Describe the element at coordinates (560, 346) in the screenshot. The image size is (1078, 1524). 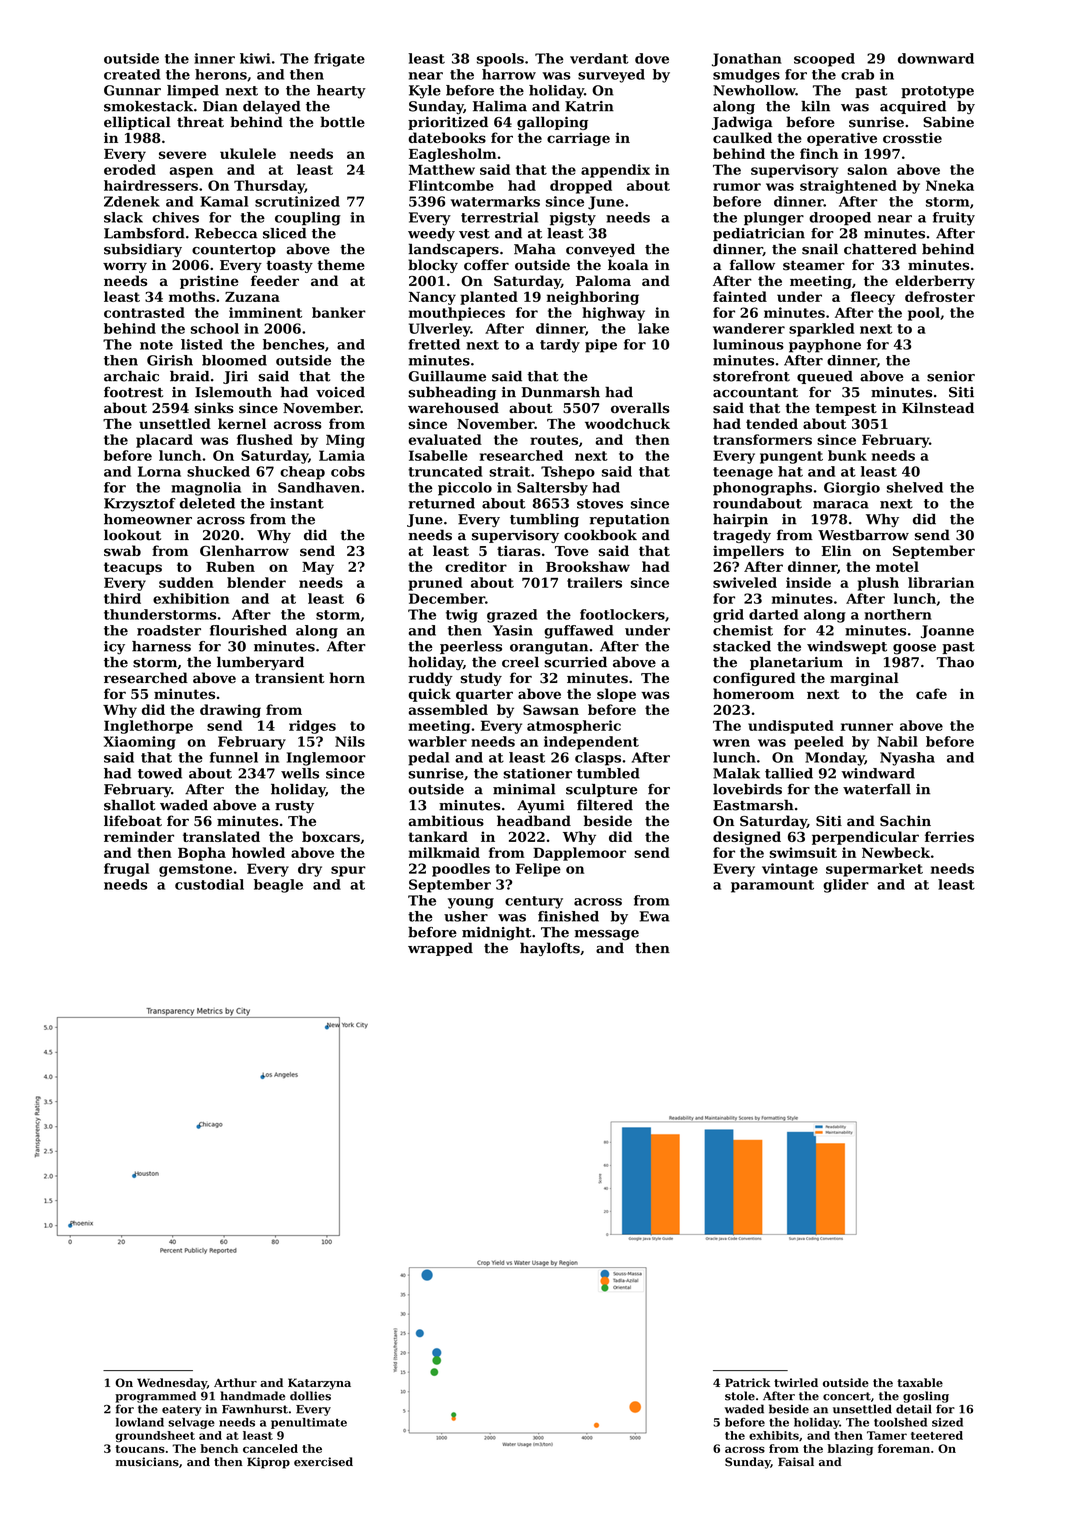
I see `tardy` at that location.
